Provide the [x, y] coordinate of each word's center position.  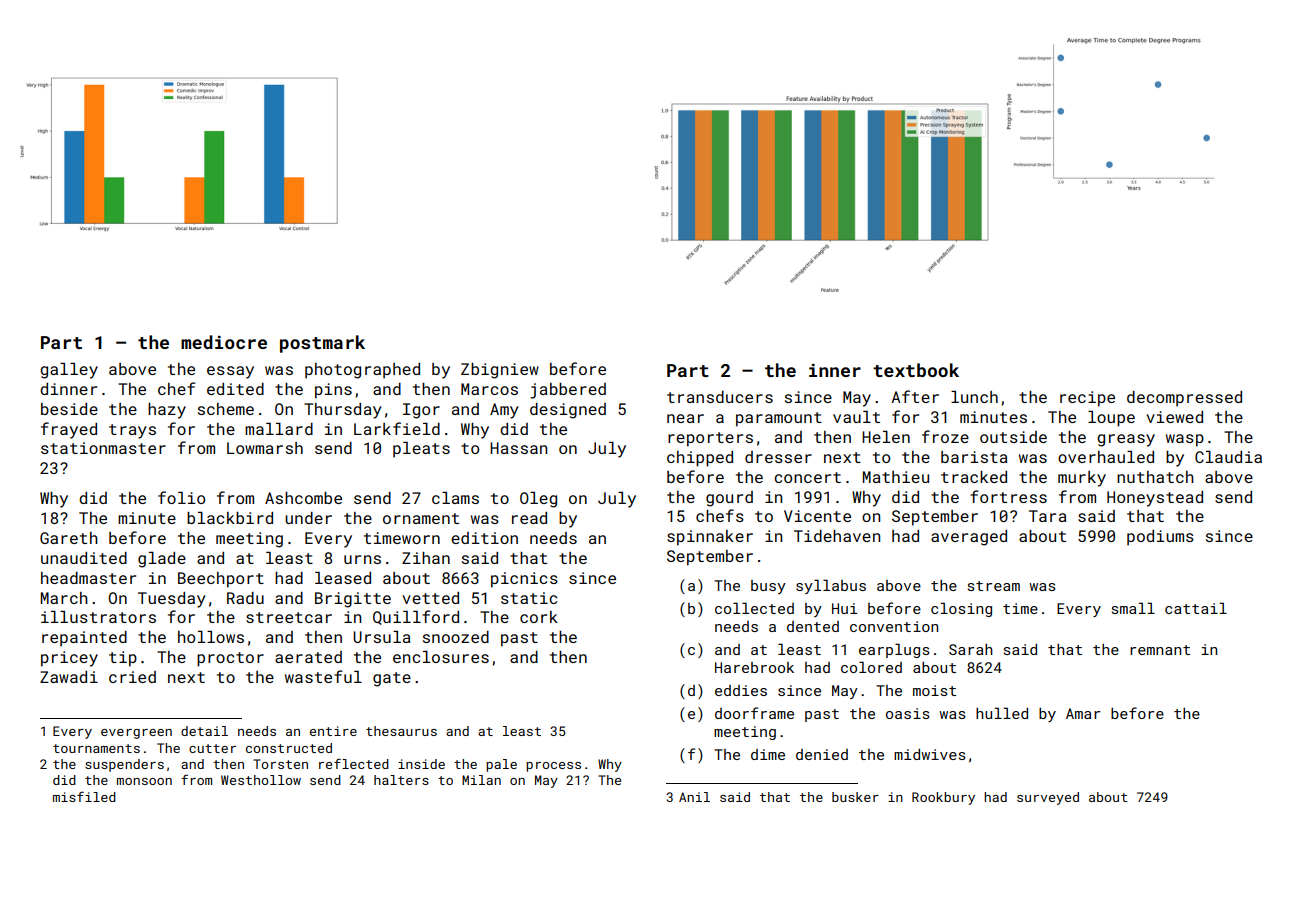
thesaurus [401, 731]
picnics [524, 580]
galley [69, 371]
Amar [1083, 713]
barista [974, 457]
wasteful [323, 676]
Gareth [69, 538]
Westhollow [261, 780]
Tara [1047, 516]
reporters [710, 439]
